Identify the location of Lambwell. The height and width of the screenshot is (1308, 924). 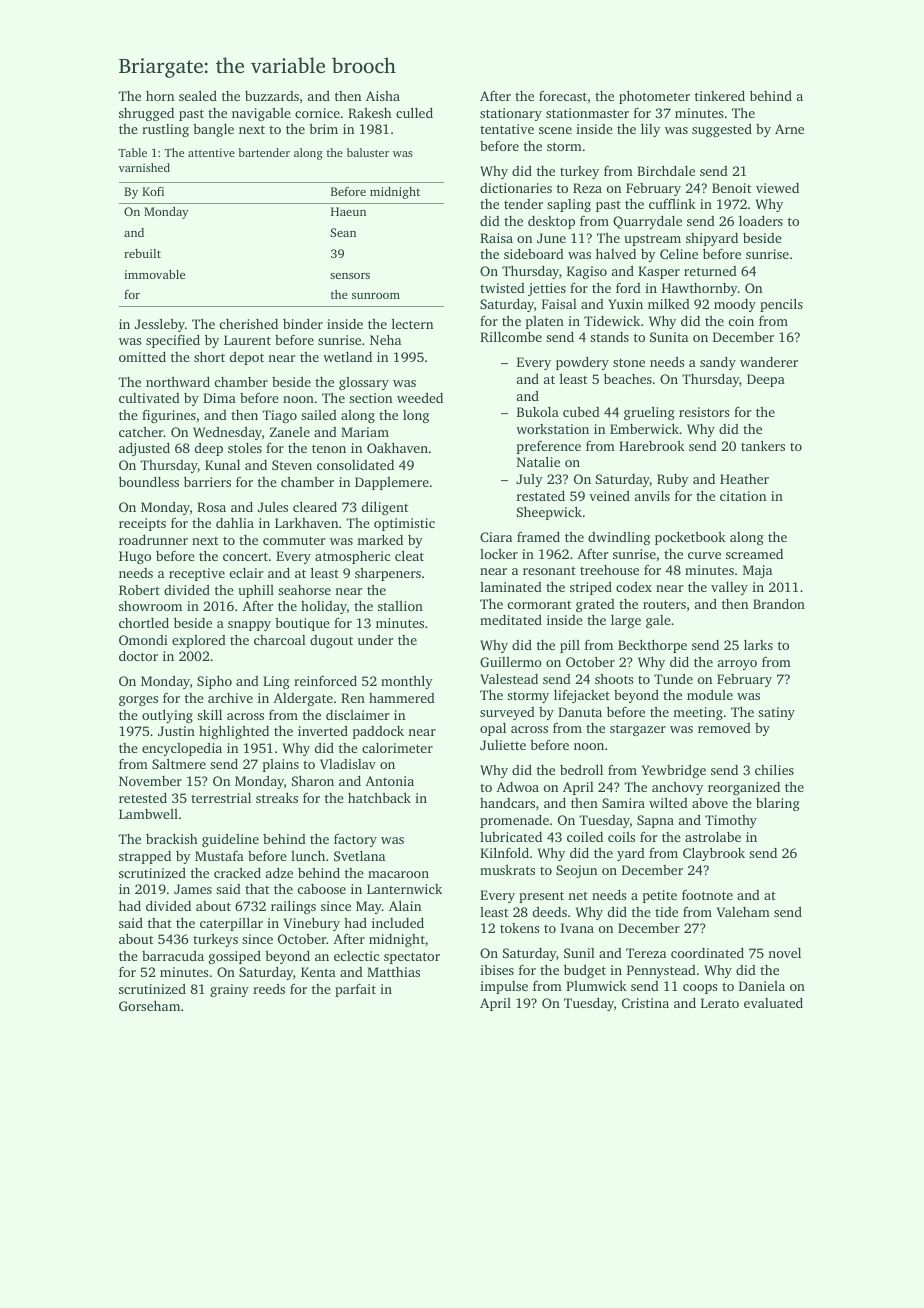
(148, 814).
